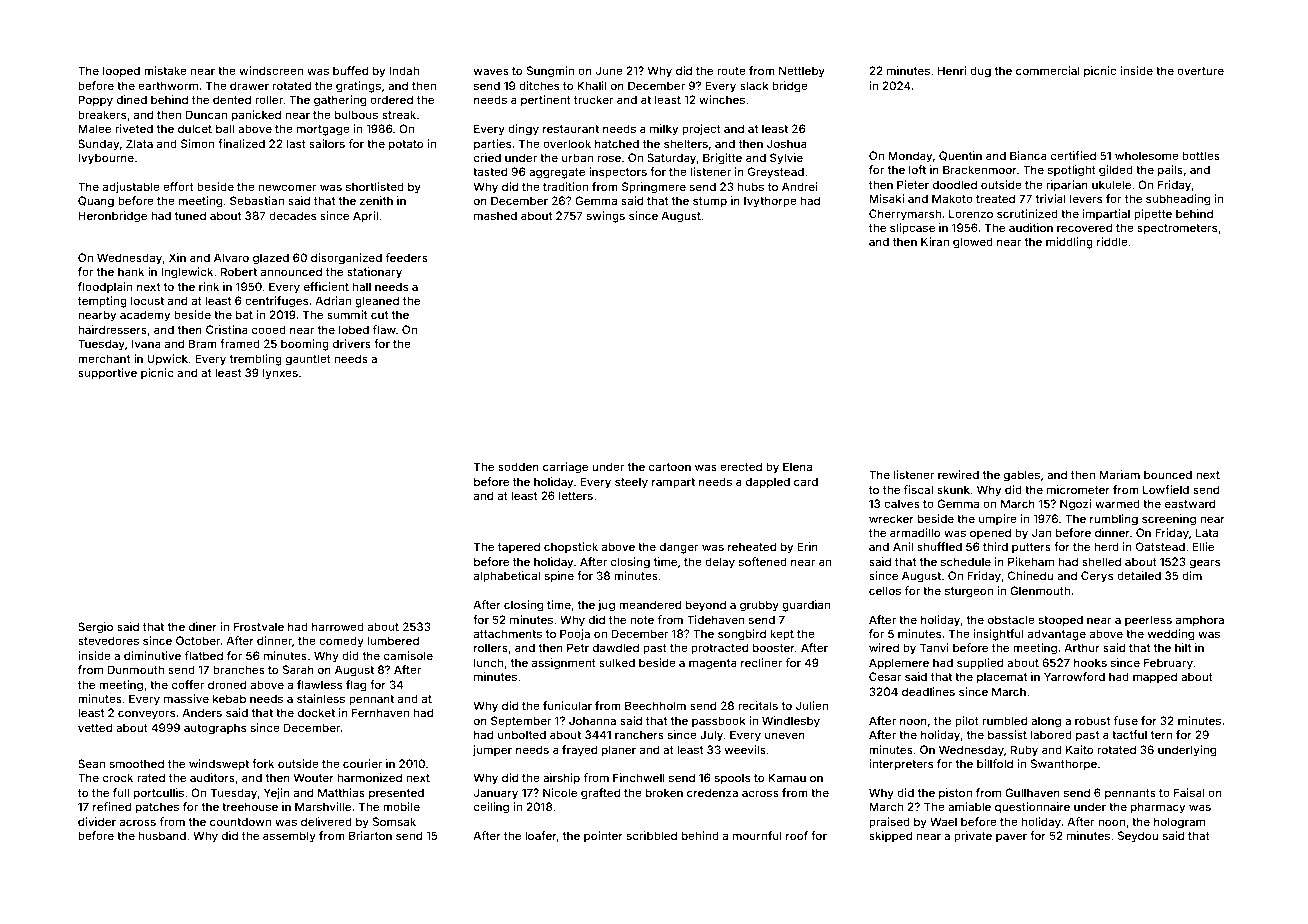 The image size is (1308, 924). Describe the element at coordinates (719, 721) in the screenshot. I see `passbook` at that location.
